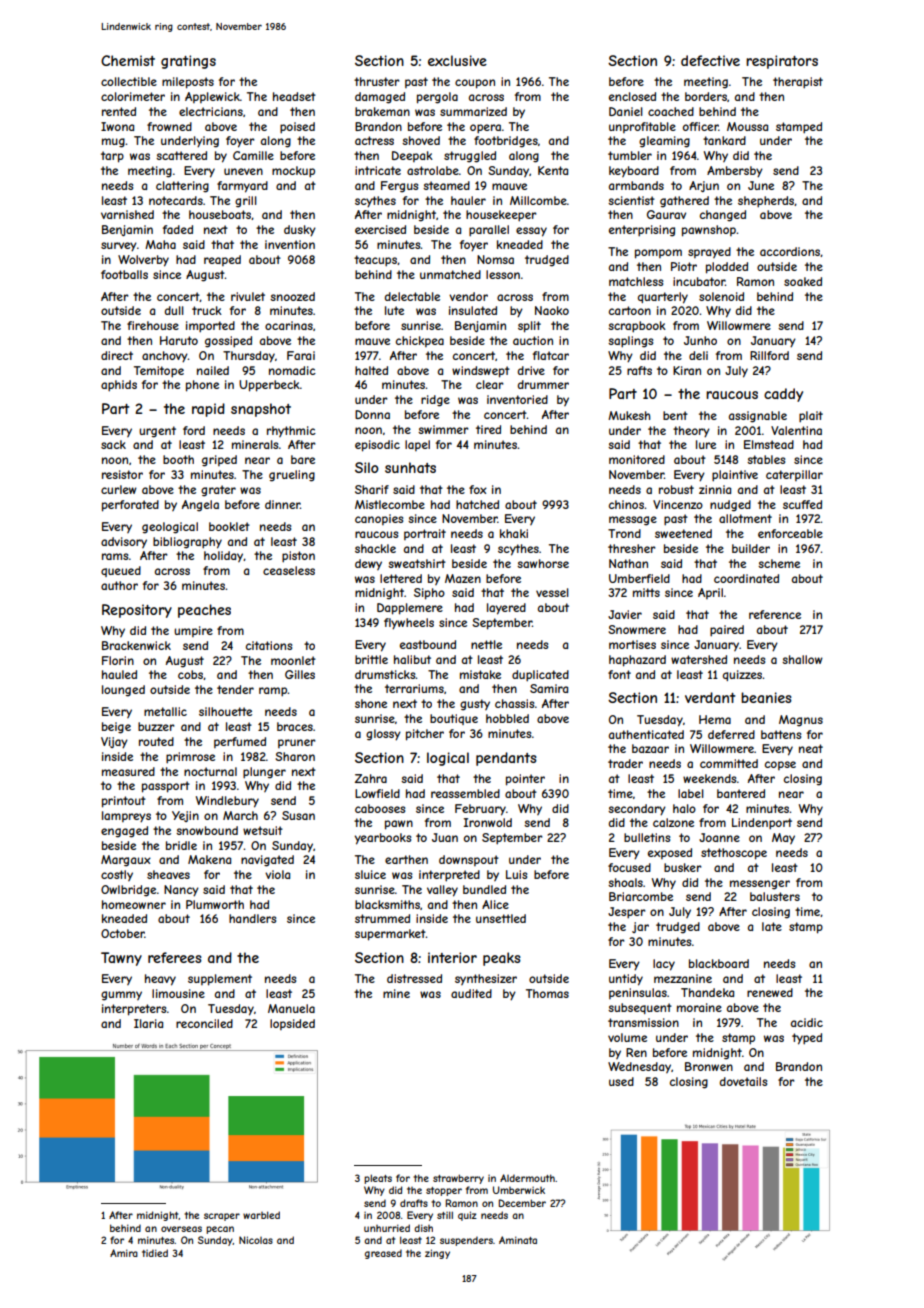  What do you see at coordinates (519, 1190) in the screenshot?
I see `Umberwick` at bounding box center [519, 1190].
